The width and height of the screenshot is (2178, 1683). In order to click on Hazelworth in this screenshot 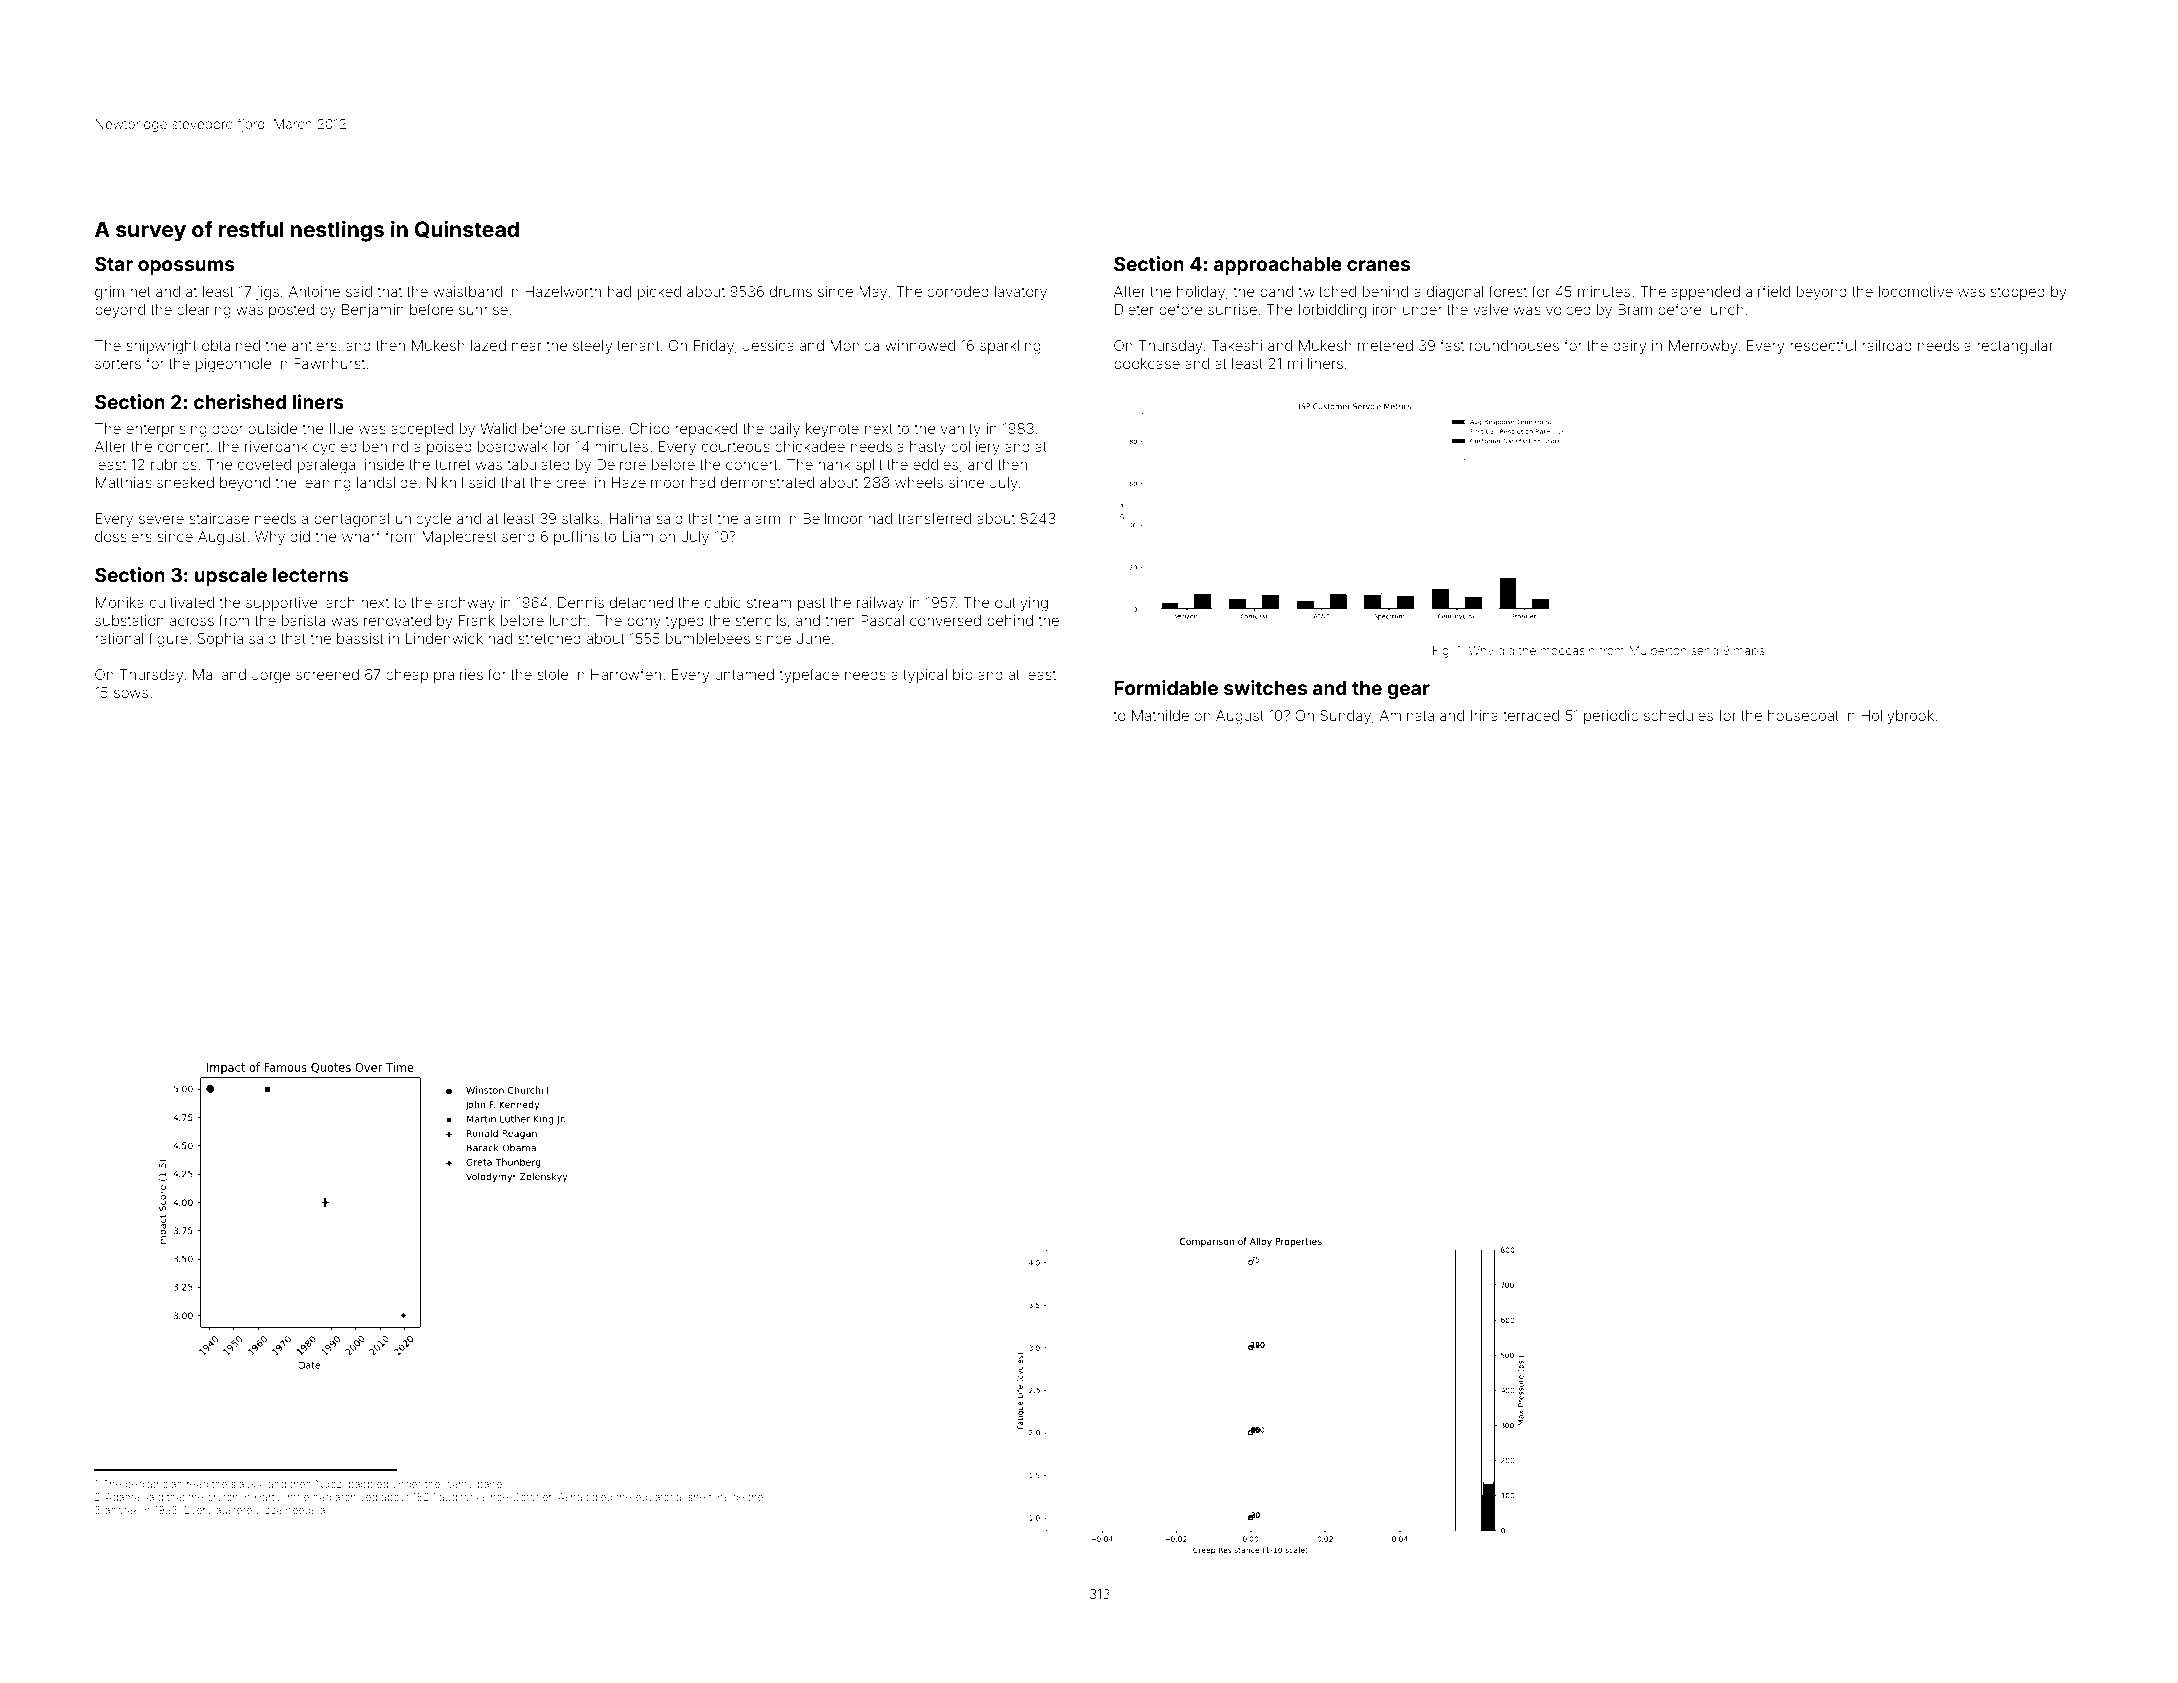, I will do `click(563, 291)`.
